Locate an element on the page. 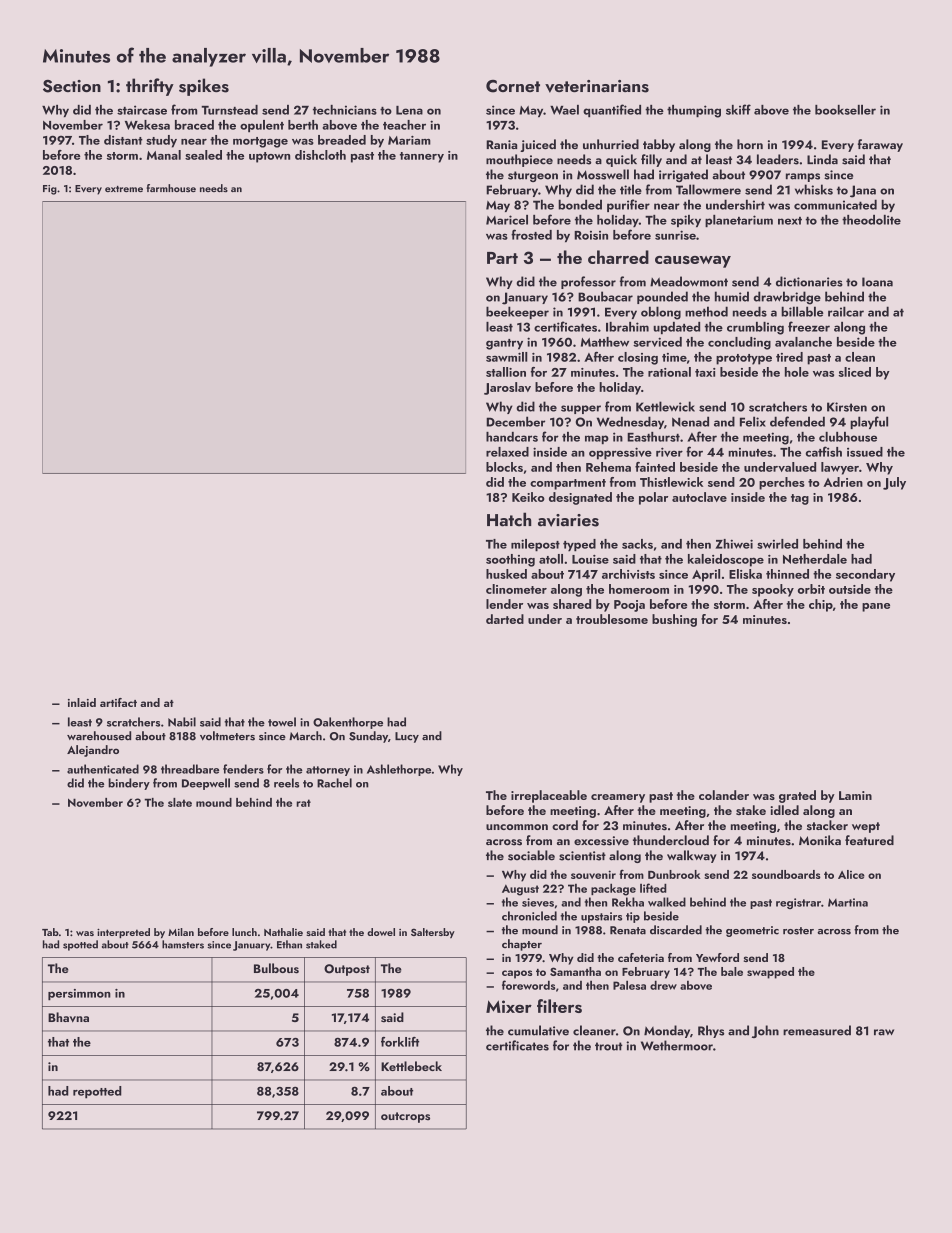 The width and height of the page is (952, 1233). spotted is located at coordinates (80, 945).
